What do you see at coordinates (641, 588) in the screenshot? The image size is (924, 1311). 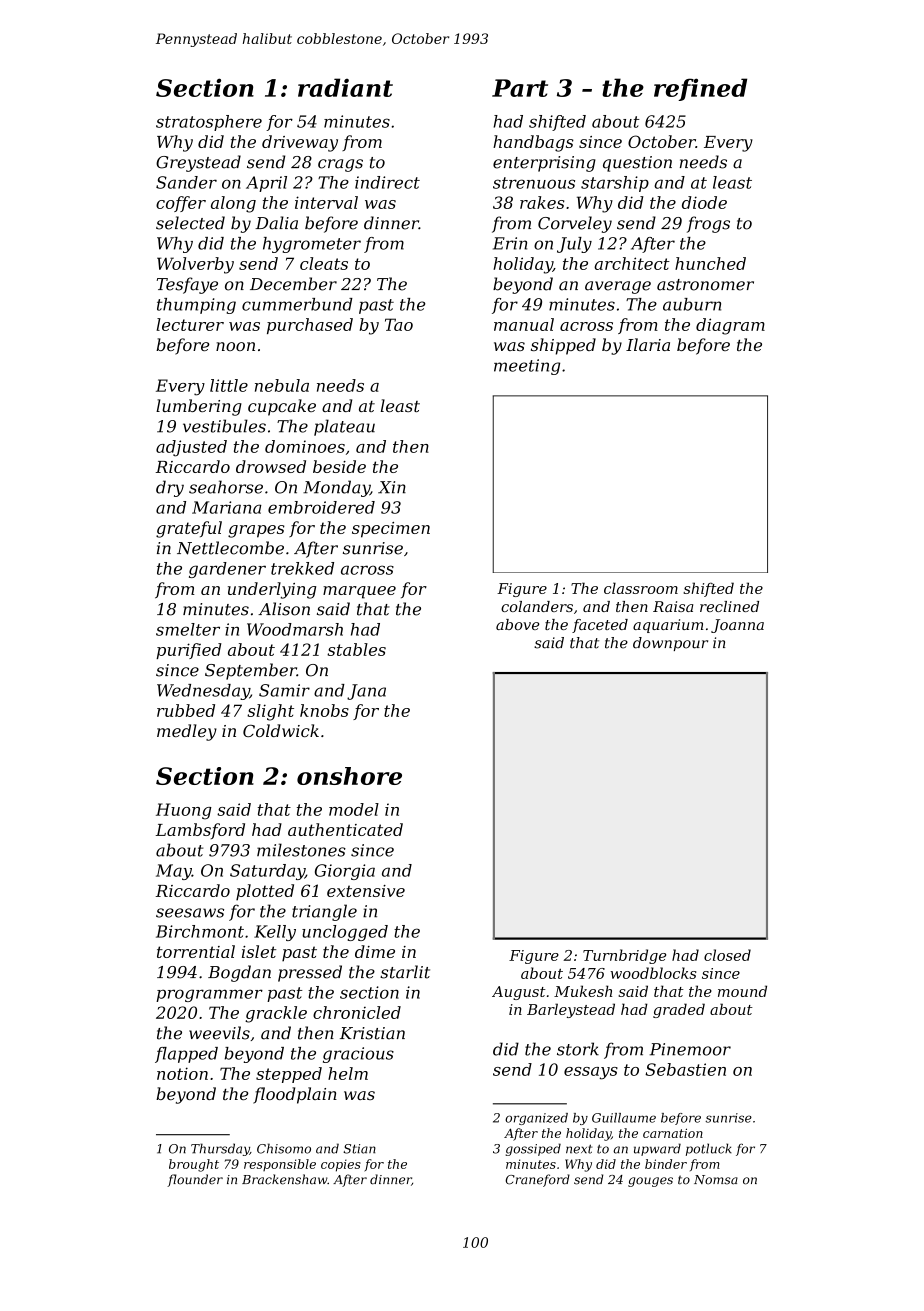 I see `classroom` at bounding box center [641, 588].
